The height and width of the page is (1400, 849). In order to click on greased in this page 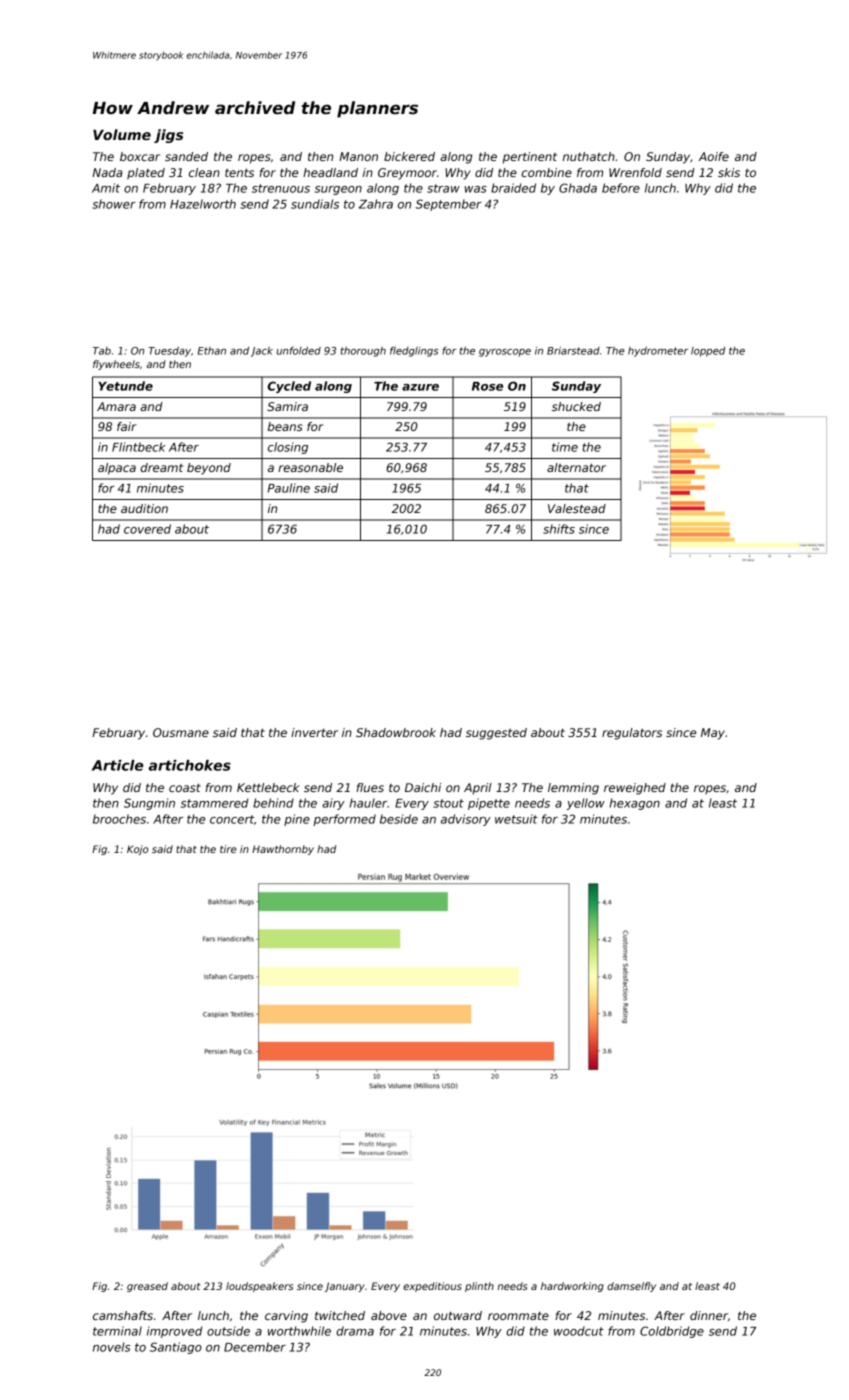, I will do `click(147, 1287)`.
